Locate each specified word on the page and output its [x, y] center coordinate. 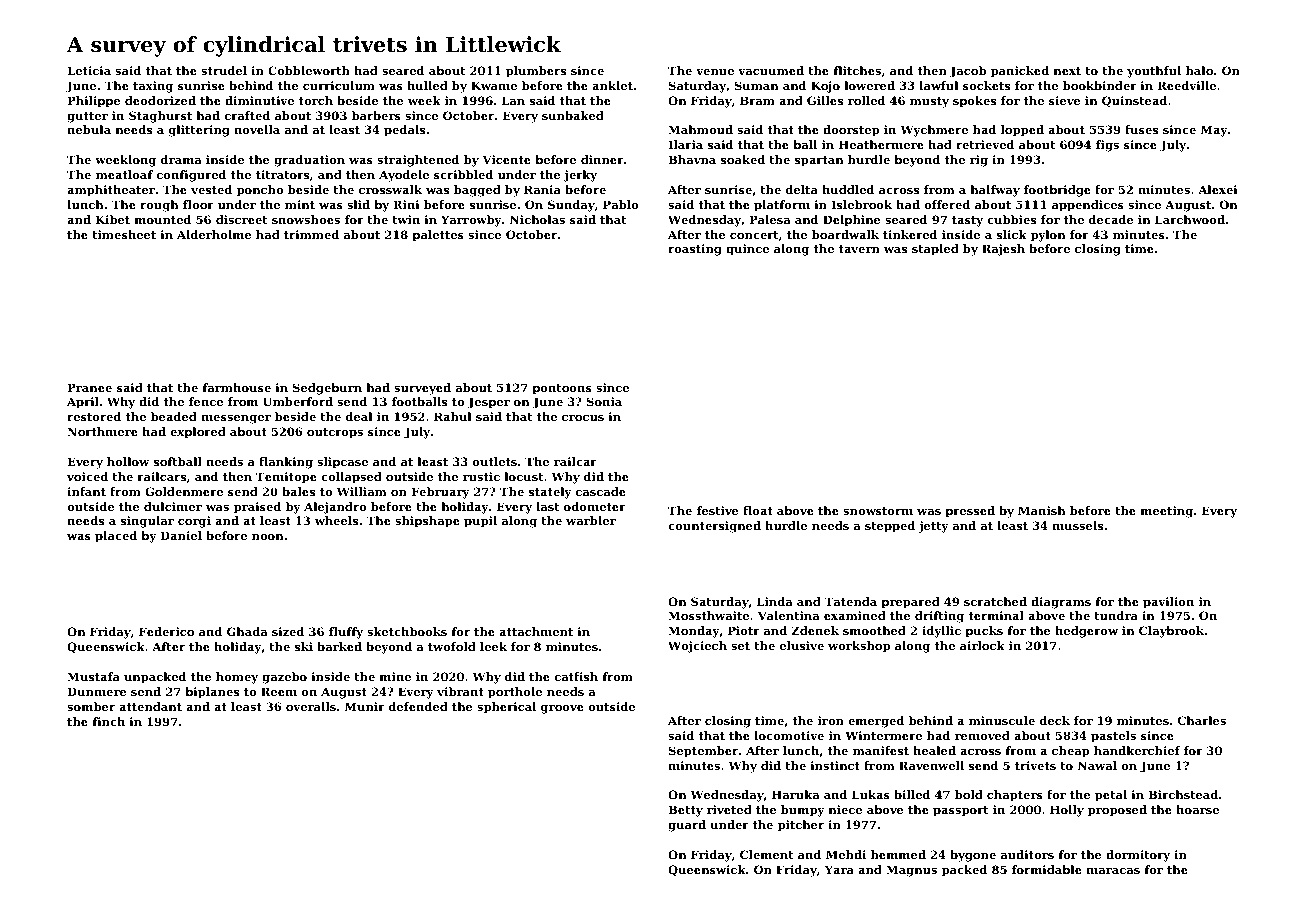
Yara [839, 869]
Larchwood [1190, 219]
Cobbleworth [309, 70]
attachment [536, 631]
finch [108, 721]
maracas [1113, 871]
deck [1055, 720]
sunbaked [573, 115]
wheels [336, 520]
